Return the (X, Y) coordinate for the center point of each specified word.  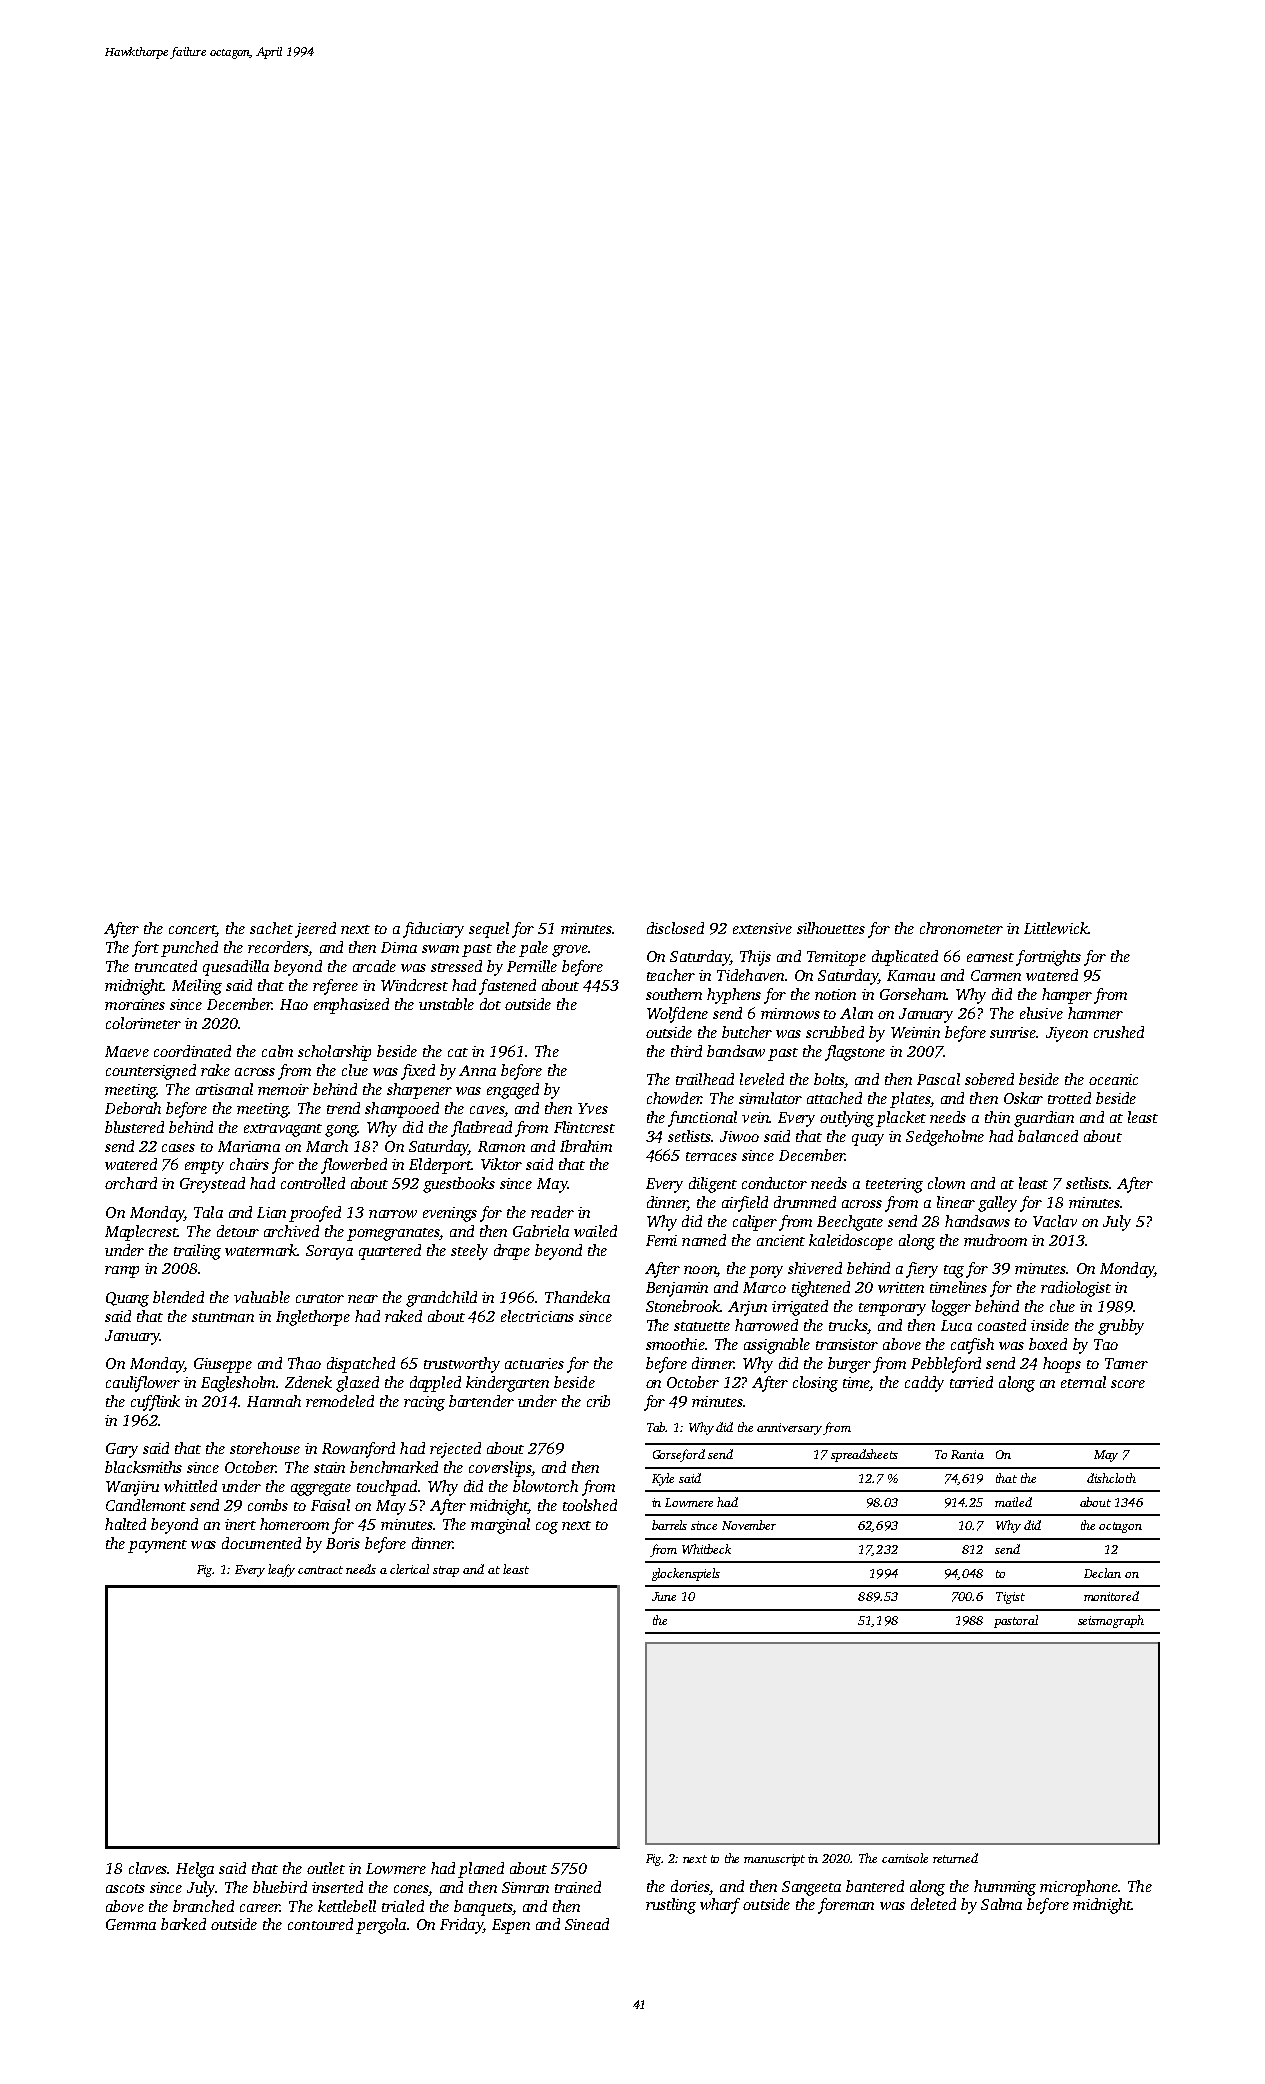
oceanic (1113, 1079)
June (664, 1596)
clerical (409, 1569)
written (901, 1287)
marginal (500, 1526)
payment (157, 1546)
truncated (166, 966)
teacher (671, 975)
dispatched (361, 1365)
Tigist (1010, 1598)
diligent (713, 1185)
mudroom (995, 1240)
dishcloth (1111, 1478)
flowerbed (354, 1166)
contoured (320, 1924)
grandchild (441, 1299)
